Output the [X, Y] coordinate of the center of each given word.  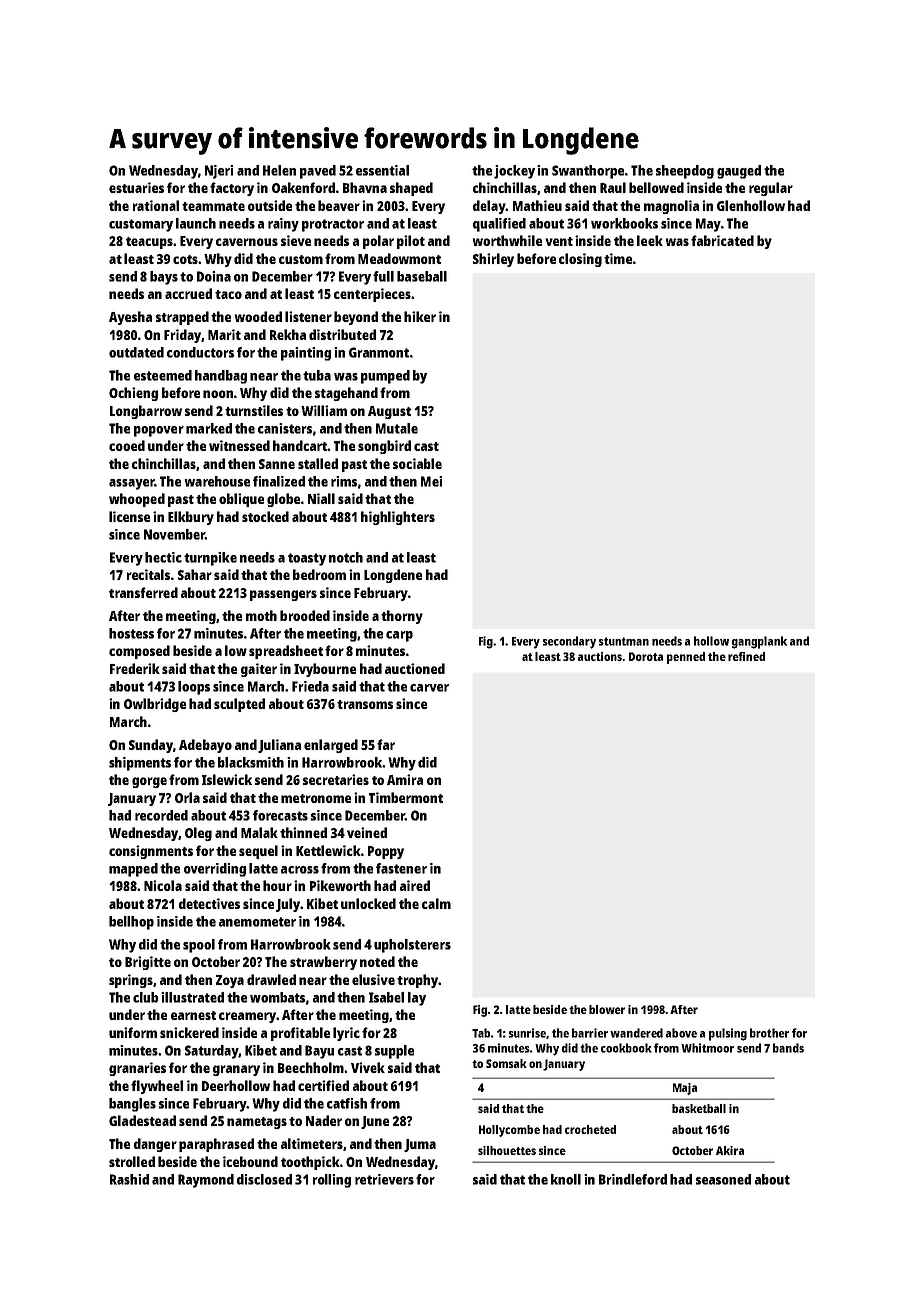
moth [261, 615]
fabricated [722, 240]
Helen [279, 170]
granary [236, 1070]
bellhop [131, 923]
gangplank [759, 642]
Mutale [397, 428]
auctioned [415, 668]
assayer [132, 484]
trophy [417, 981]
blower [607, 1009]
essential [382, 170]
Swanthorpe [588, 172]
